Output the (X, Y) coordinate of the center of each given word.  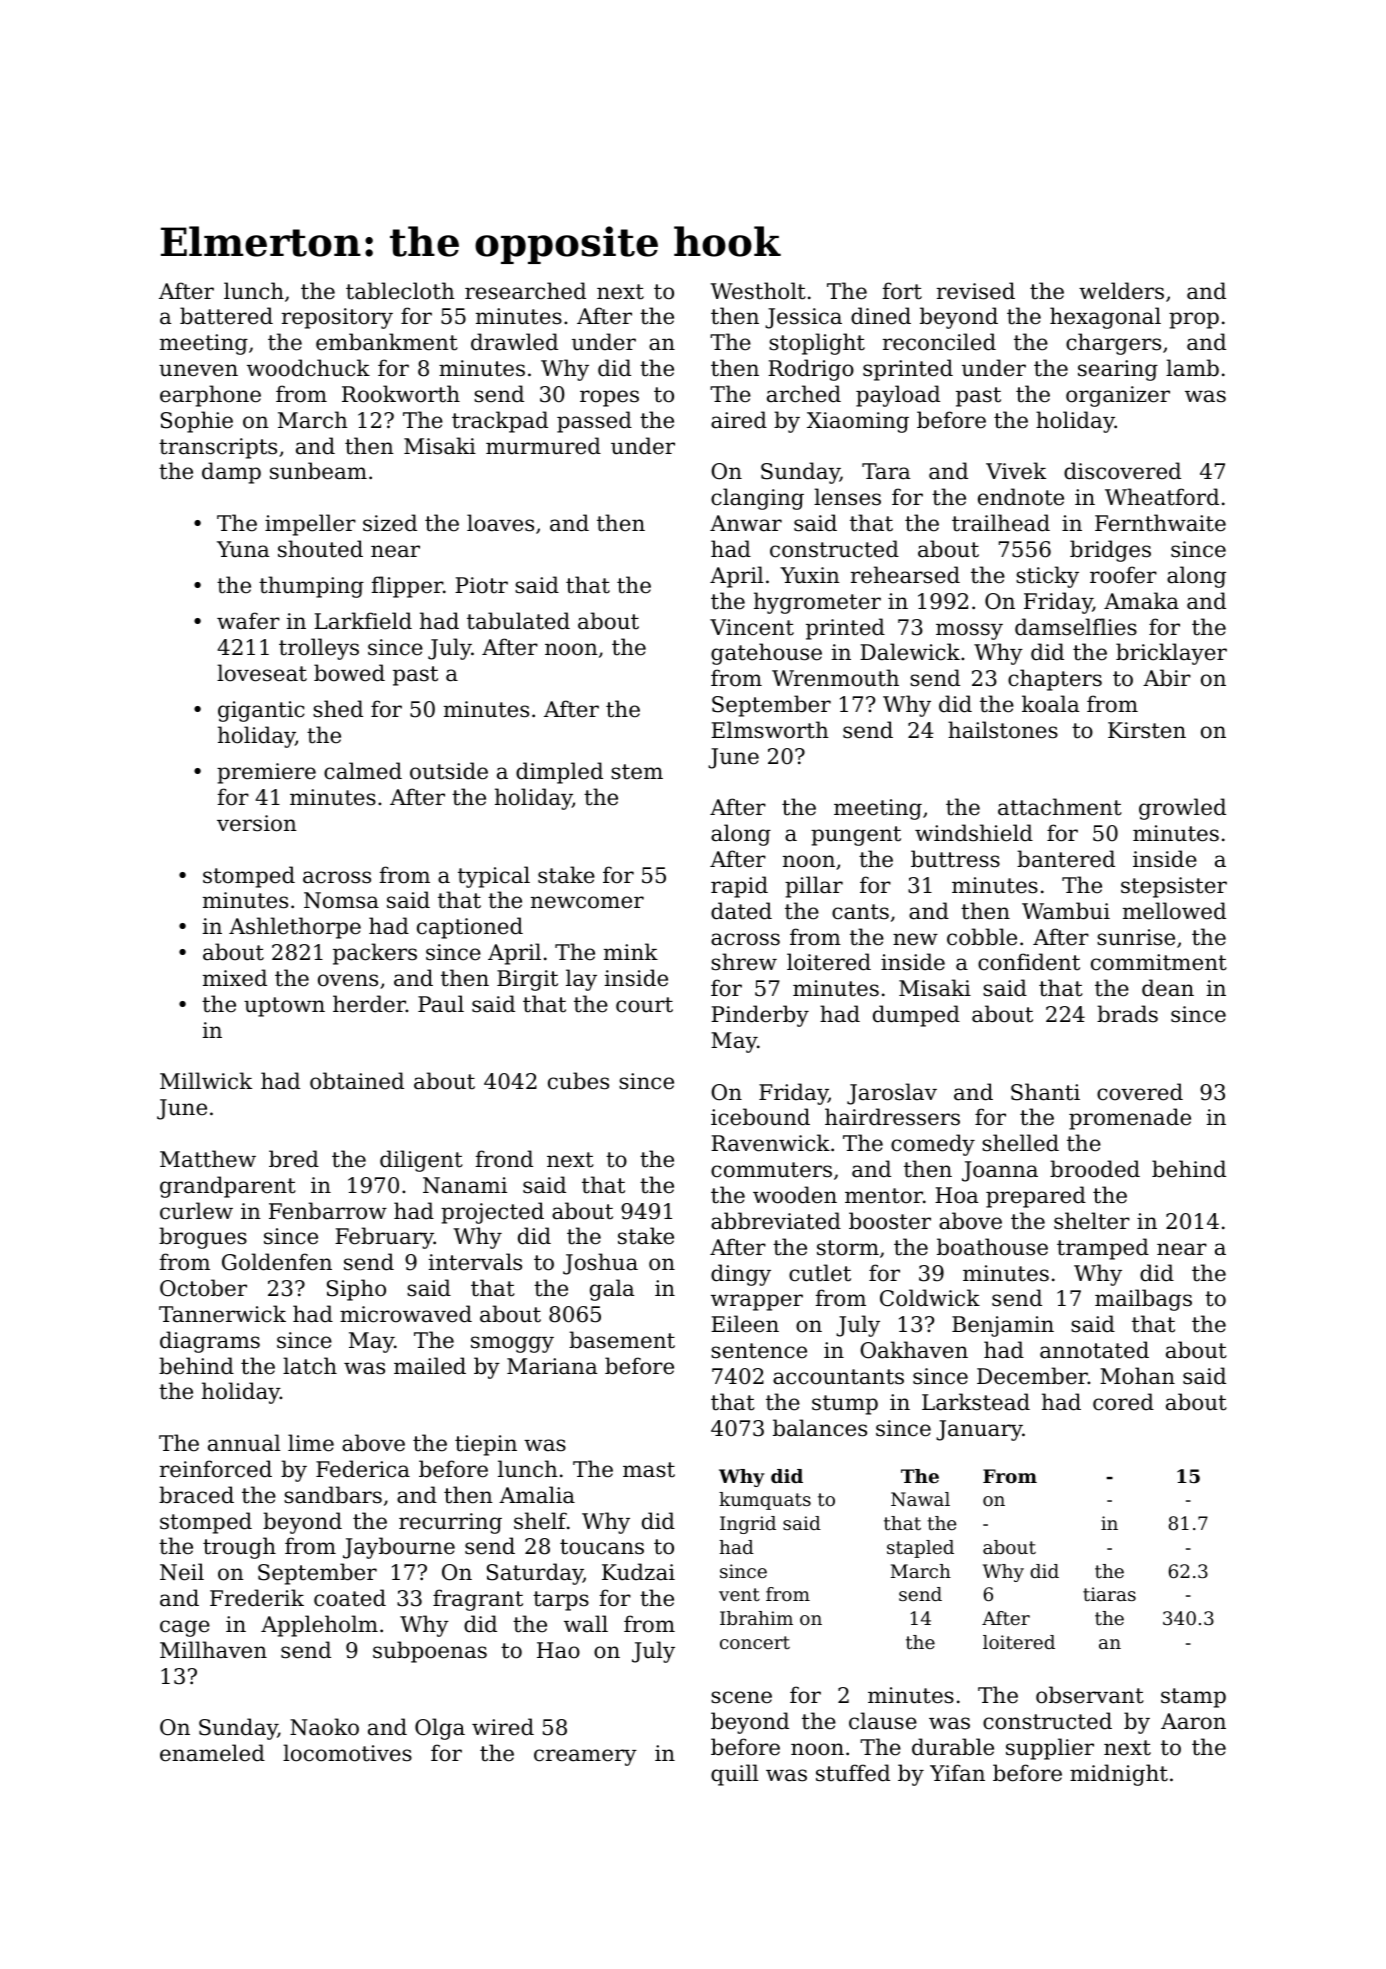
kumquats (765, 1501)
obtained (357, 1081)
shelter (1092, 1221)
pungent (856, 836)
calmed (363, 771)
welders (1121, 291)
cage (185, 1628)
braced (196, 1495)
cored (1123, 1402)
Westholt (758, 291)
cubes (578, 1081)
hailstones (1003, 730)
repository (337, 318)
